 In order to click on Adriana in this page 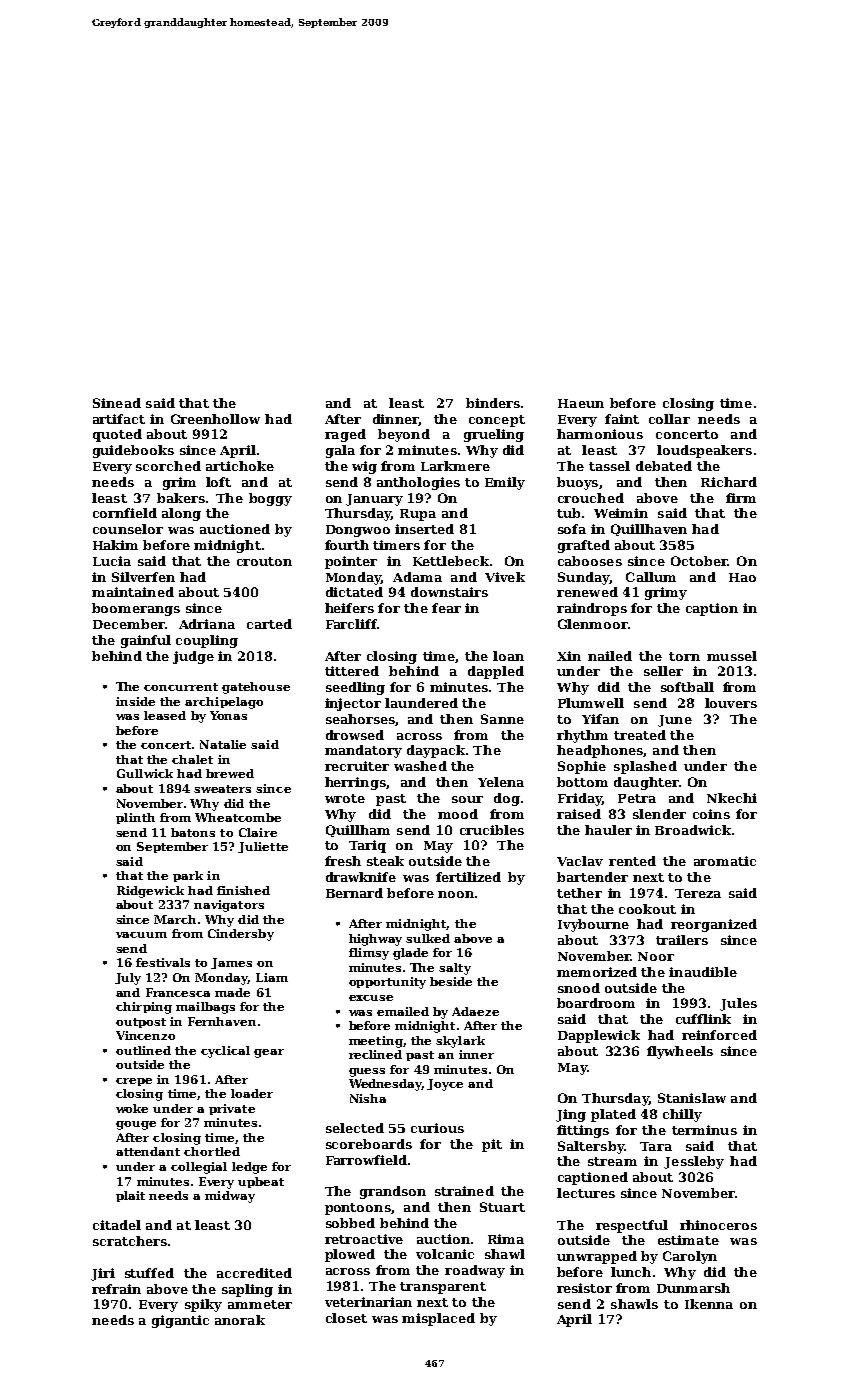, I will do `click(207, 624)`.
